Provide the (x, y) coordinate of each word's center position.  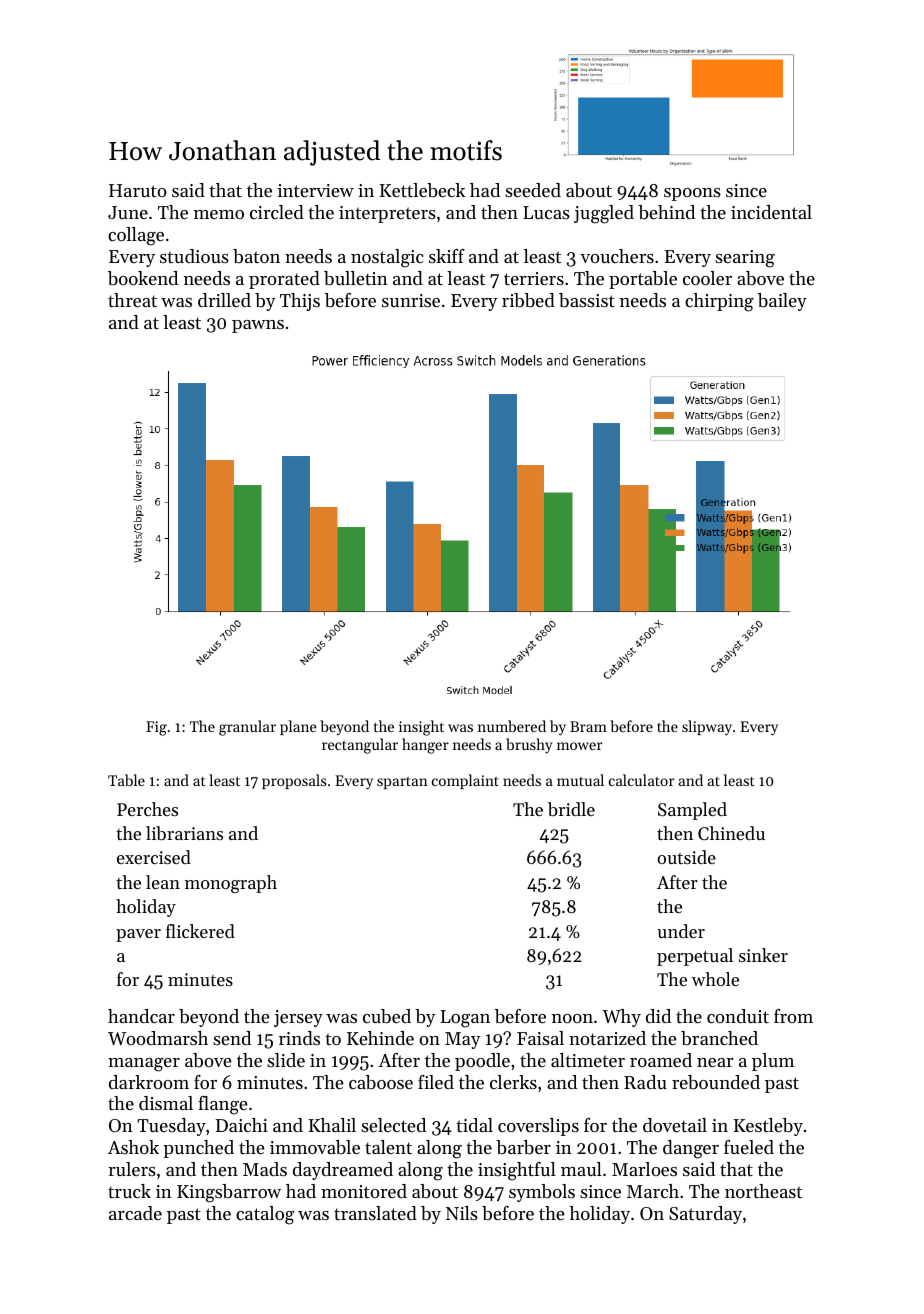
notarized (607, 1038)
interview (316, 190)
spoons (692, 194)
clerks (513, 1082)
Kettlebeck (422, 190)
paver (138, 935)
